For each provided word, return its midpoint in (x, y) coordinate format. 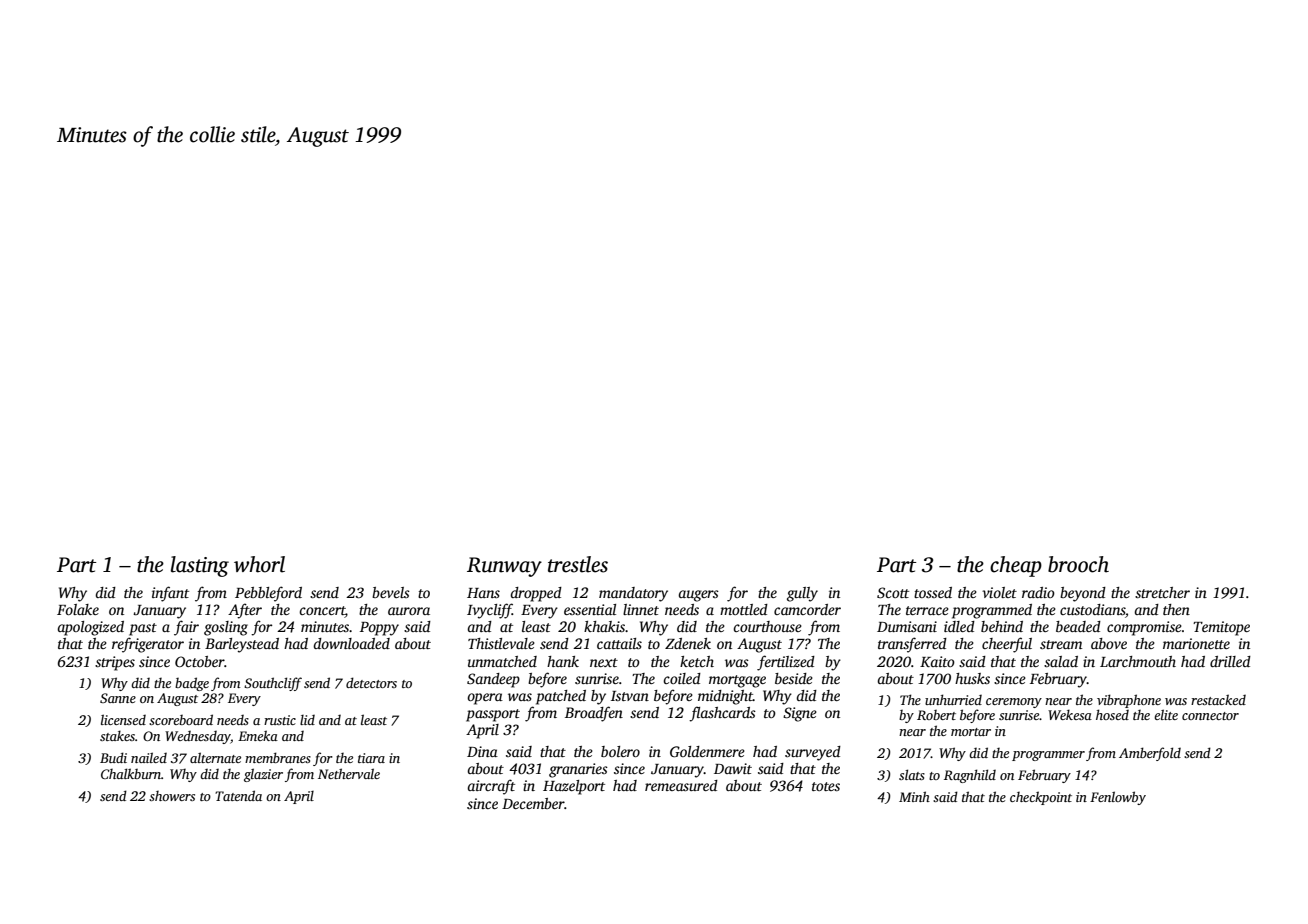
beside (794, 678)
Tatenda (238, 795)
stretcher (1162, 592)
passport (493, 715)
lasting (200, 566)
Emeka (258, 735)
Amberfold (1150, 754)
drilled (1230, 661)
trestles (578, 564)
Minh (914, 796)
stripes (115, 663)
